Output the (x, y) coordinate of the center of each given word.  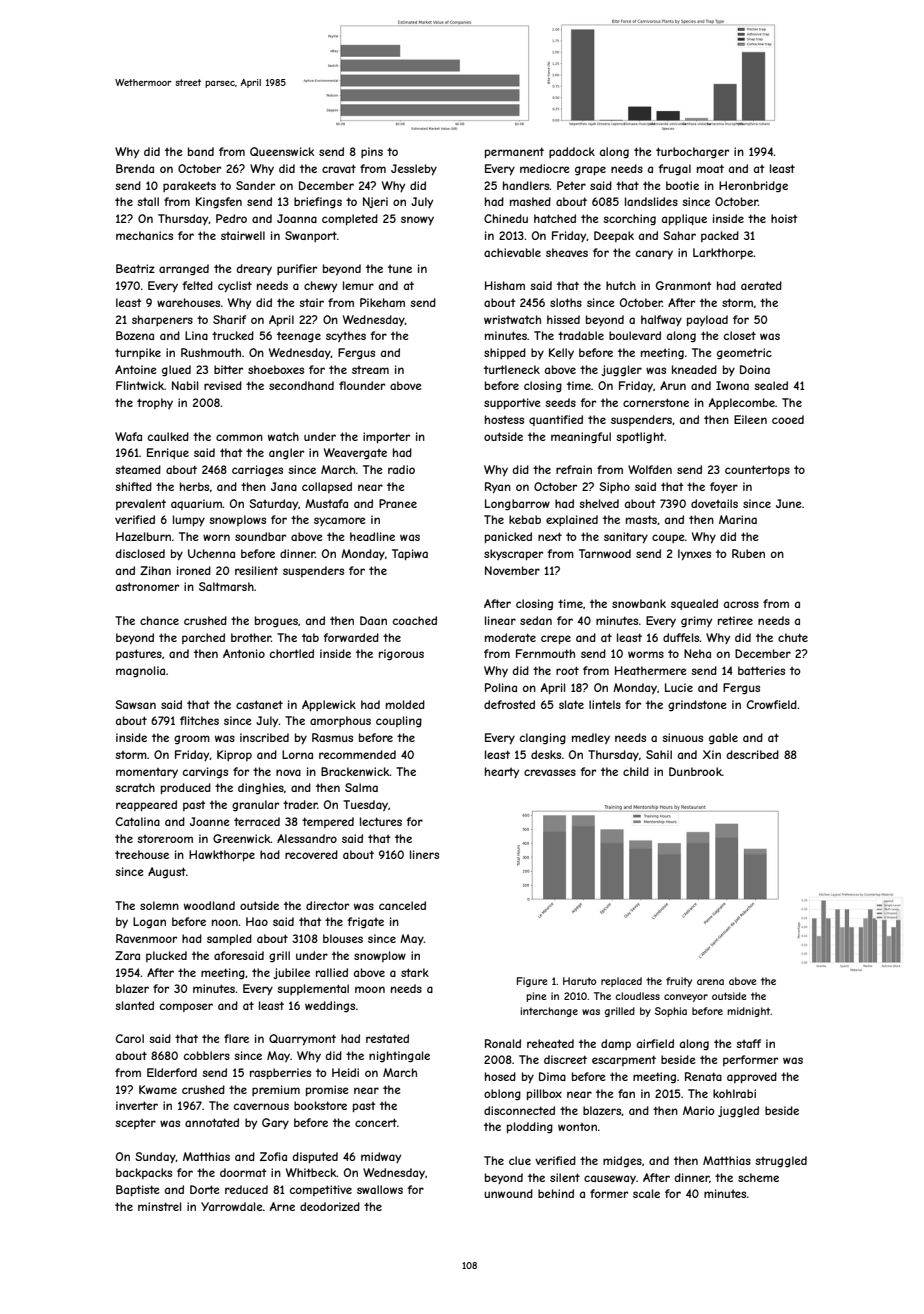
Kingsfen (219, 202)
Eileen (750, 419)
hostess (504, 419)
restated (387, 1038)
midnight (749, 1012)
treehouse (142, 854)
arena (710, 982)
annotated (212, 1122)
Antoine (136, 369)
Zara (127, 955)
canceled (402, 905)
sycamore (340, 521)
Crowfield (772, 704)
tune (400, 269)
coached (415, 620)
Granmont (684, 285)
